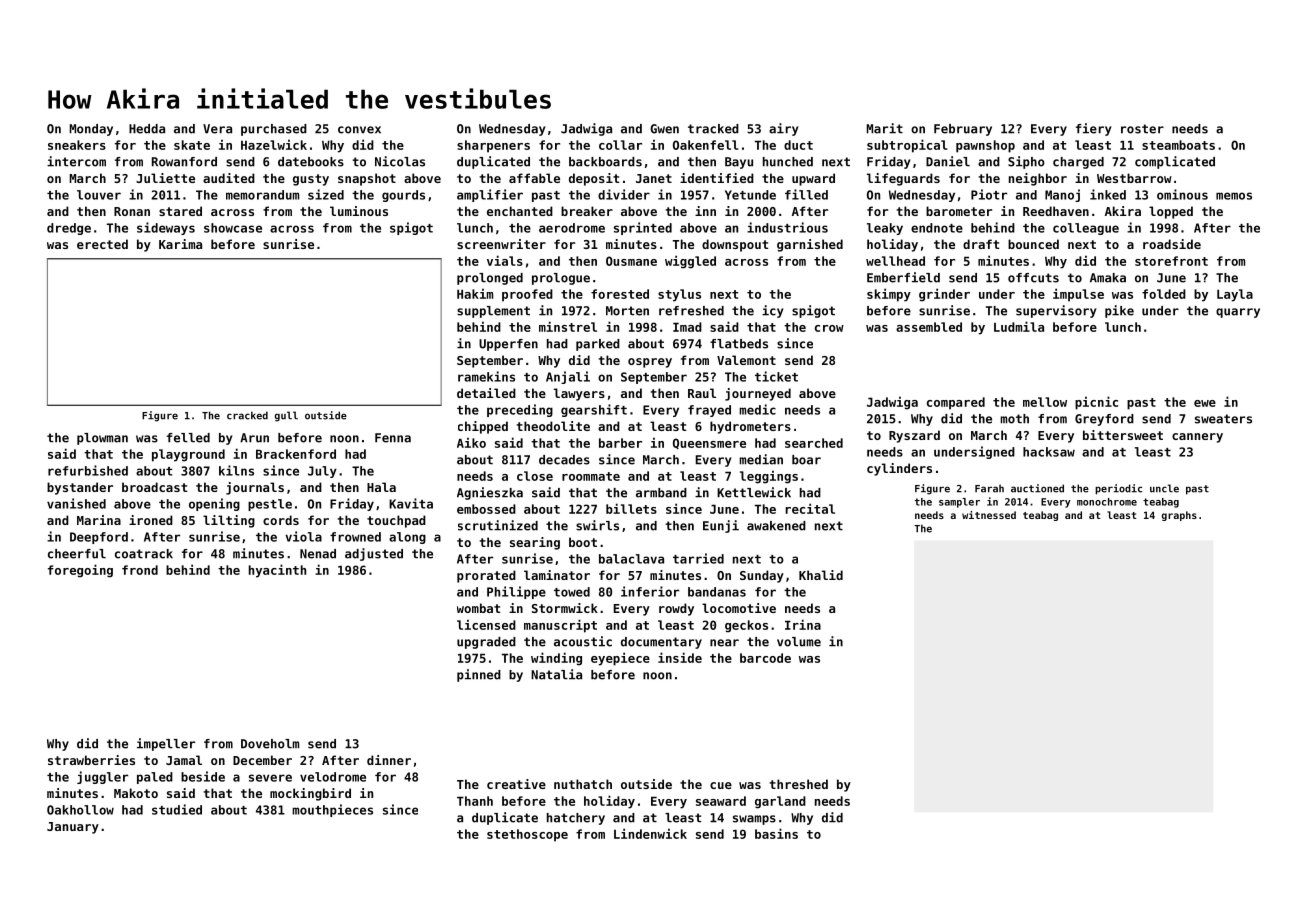  What do you see at coordinates (776, 376) in the screenshot?
I see `ticket` at bounding box center [776, 376].
